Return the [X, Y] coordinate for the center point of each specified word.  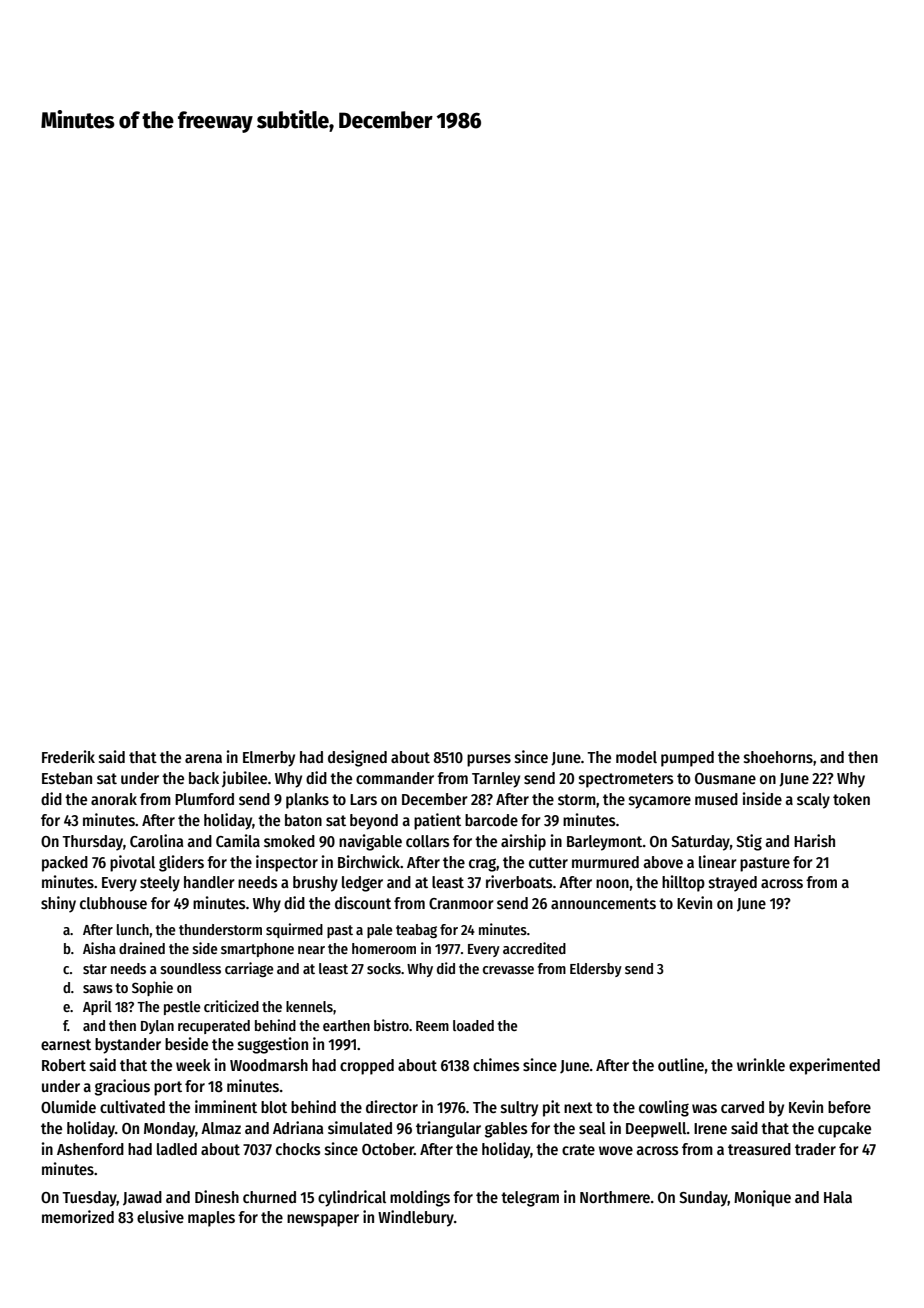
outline [681, 1064]
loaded [473, 1025]
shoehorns [778, 757]
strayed [733, 884]
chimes [496, 1064]
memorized [78, 1216]
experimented [834, 1066]
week [193, 1065]
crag [482, 865]
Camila [238, 840]
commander [395, 778]
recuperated [214, 1027]
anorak [114, 799]
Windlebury [416, 1218]
